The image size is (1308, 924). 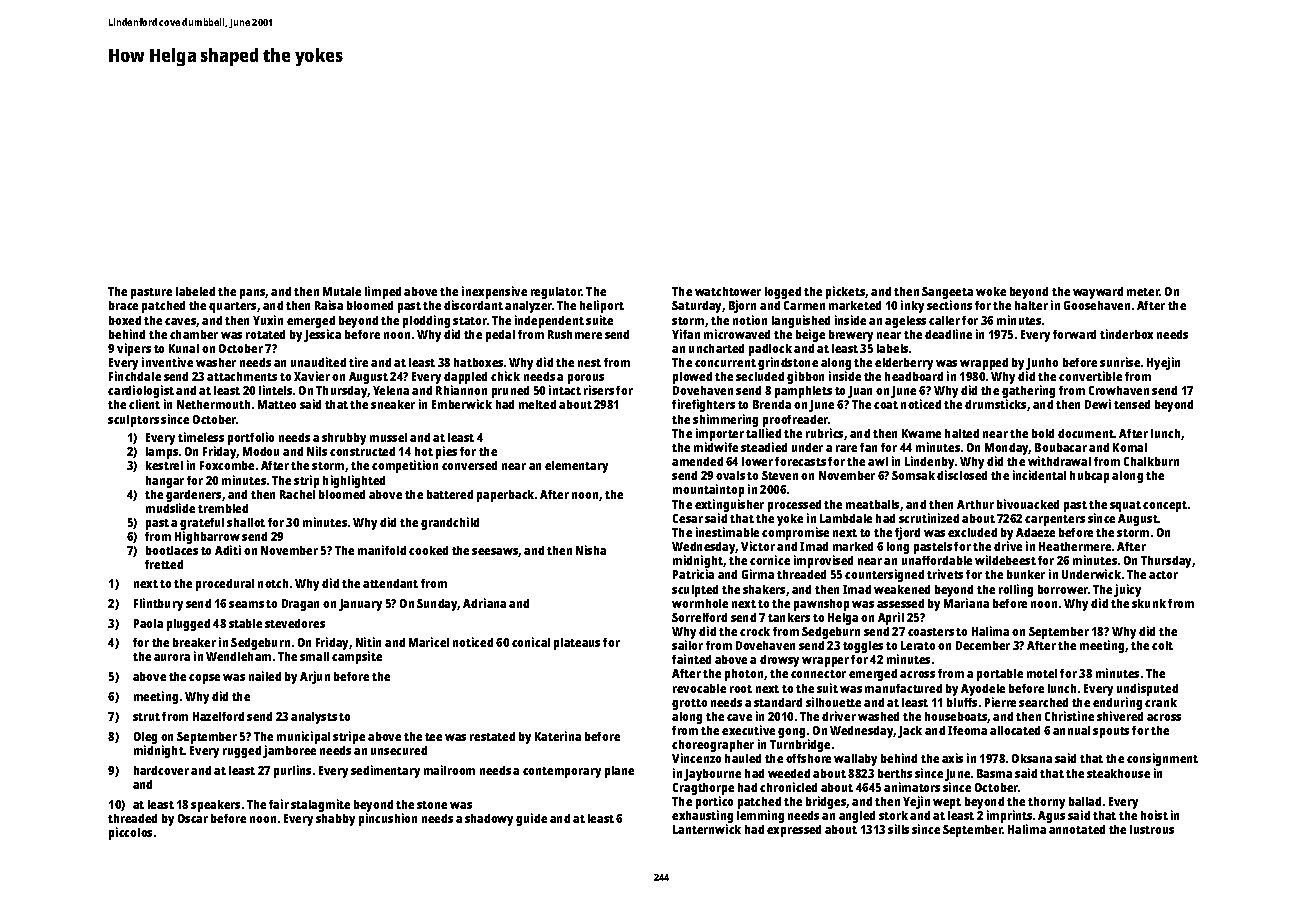 I want to click on kestrel, so click(x=164, y=465).
